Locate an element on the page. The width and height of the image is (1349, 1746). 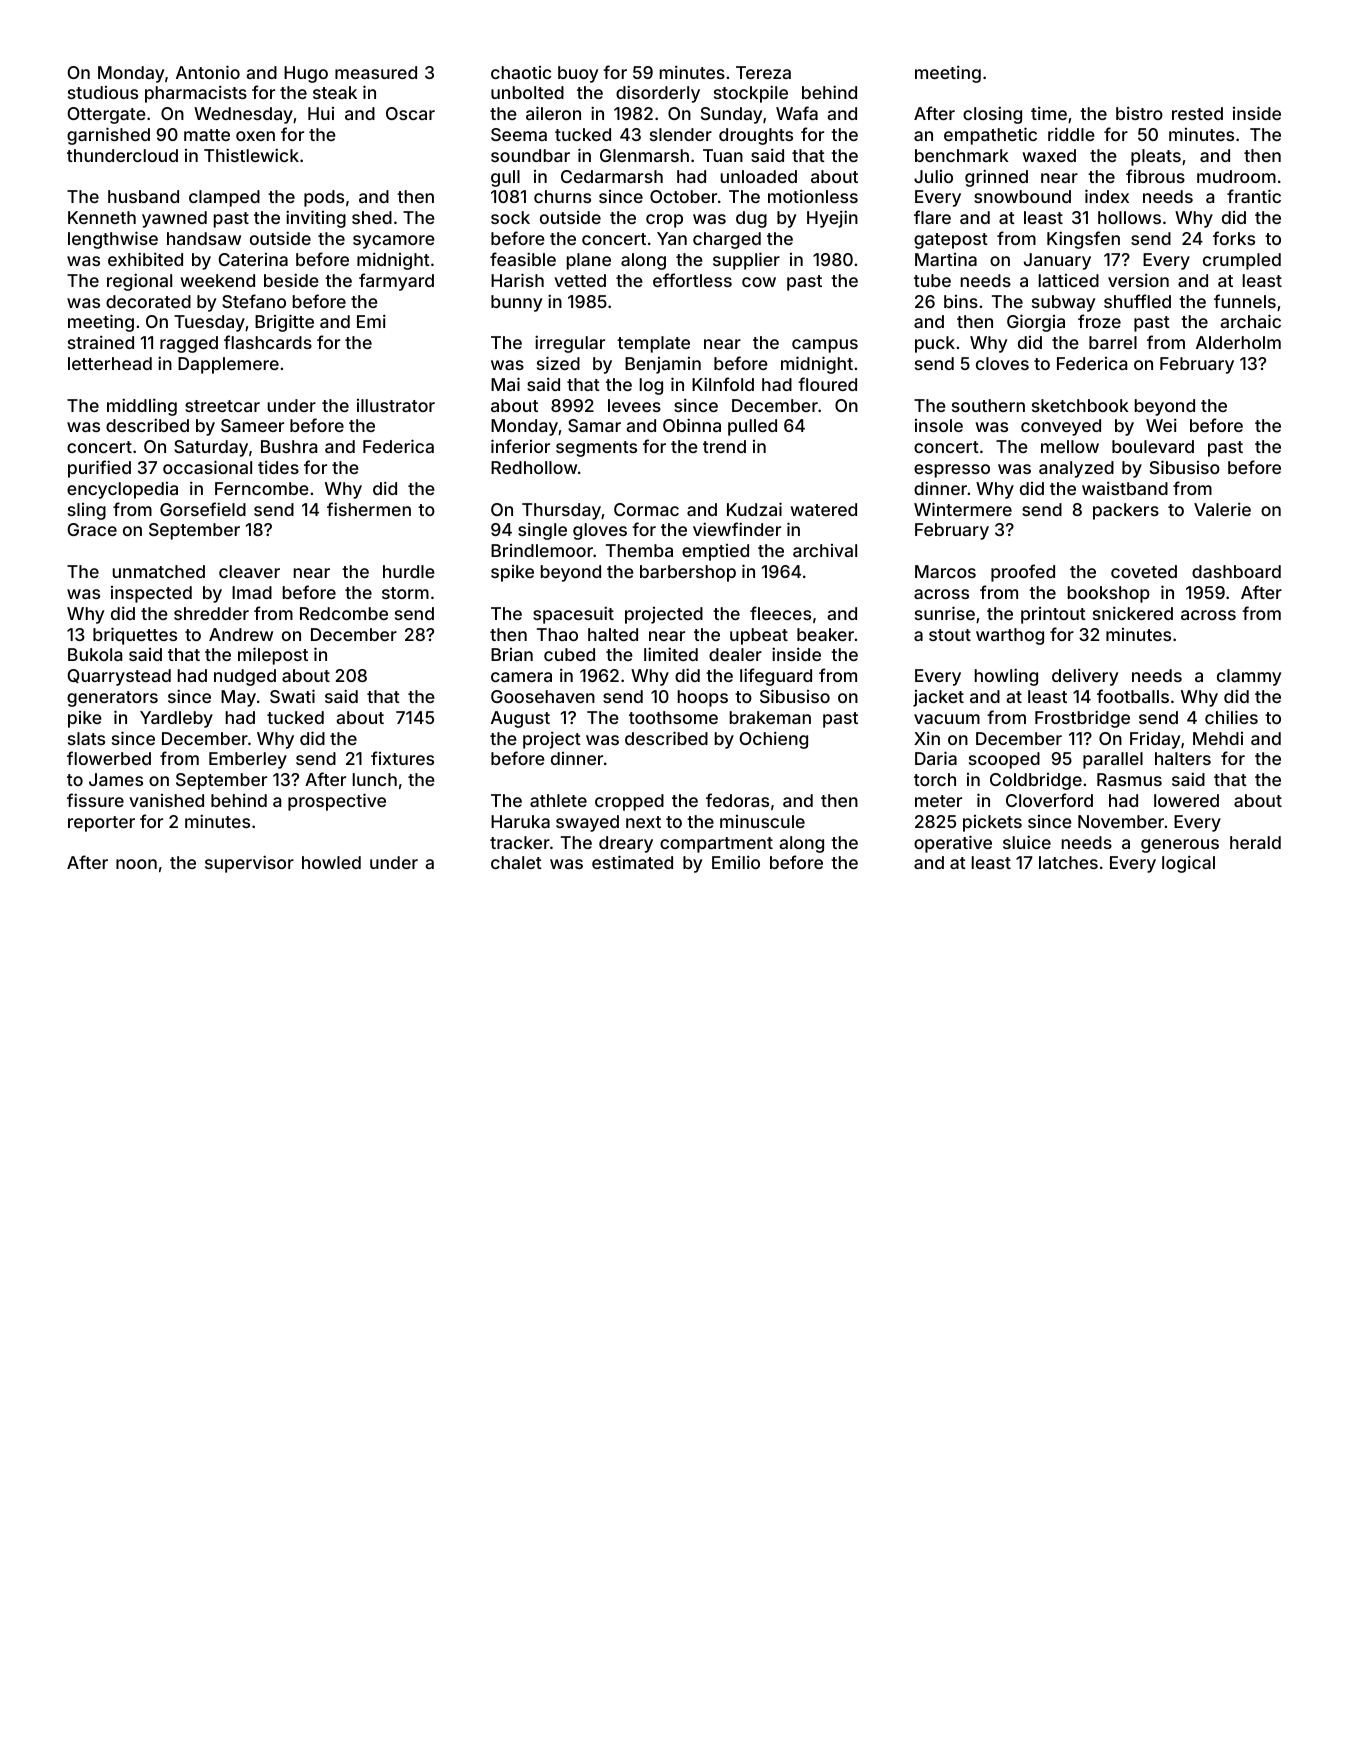
hurdle is located at coordinates (409, 571).
